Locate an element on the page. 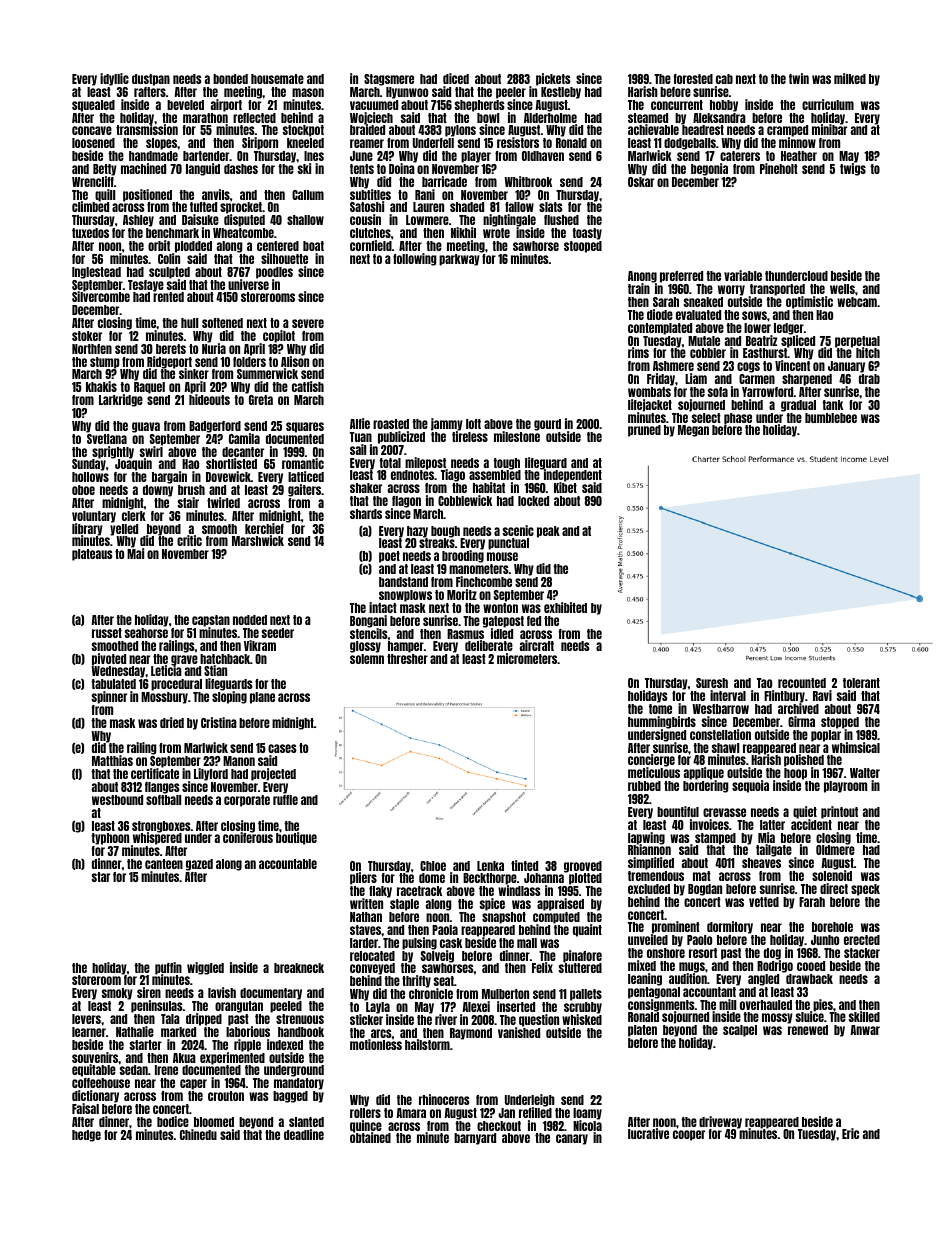  languid is located at coordinates (203, 169).
